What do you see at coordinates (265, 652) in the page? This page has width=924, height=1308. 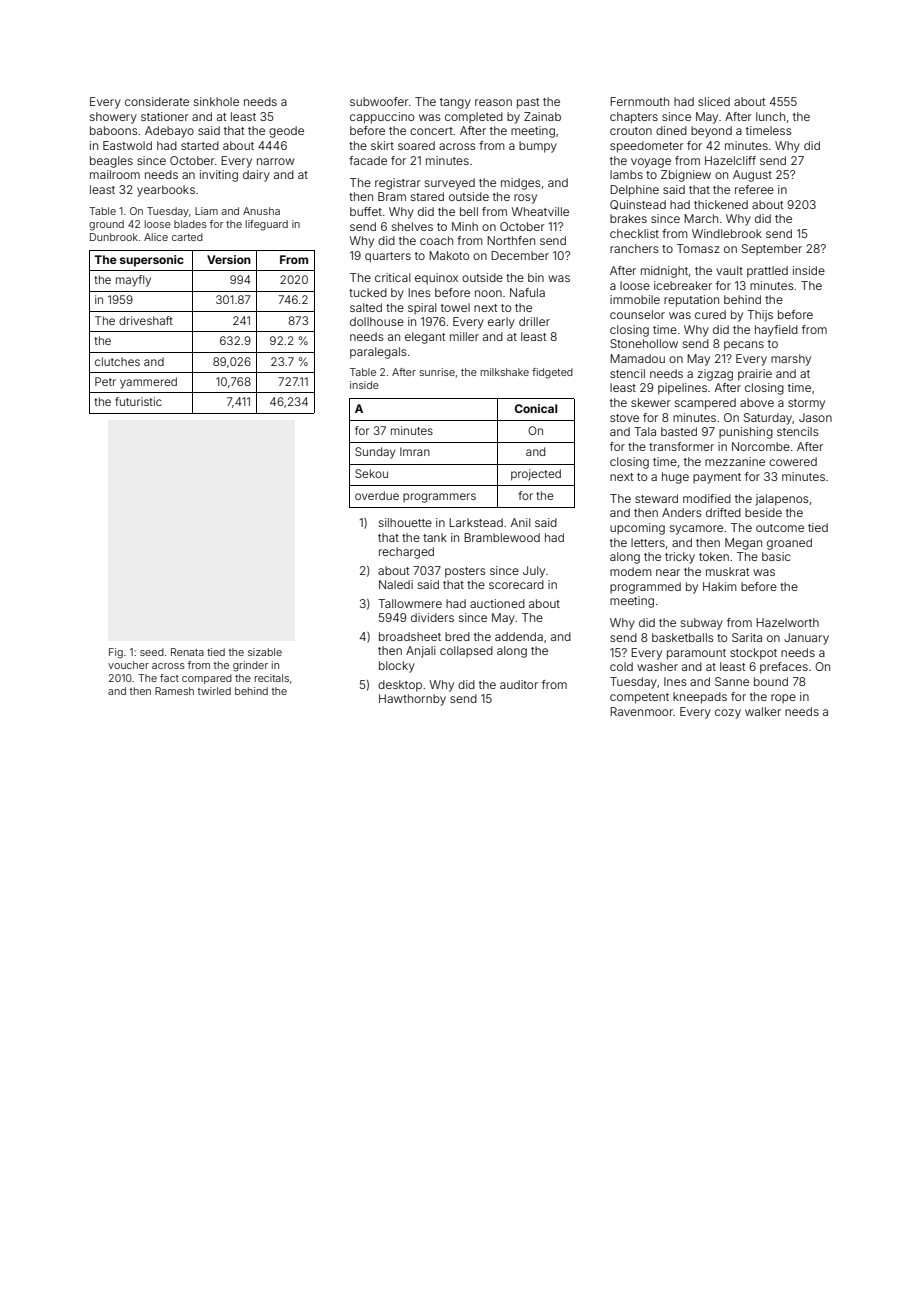 I see `sizable` at bounding box center [265, 652].
